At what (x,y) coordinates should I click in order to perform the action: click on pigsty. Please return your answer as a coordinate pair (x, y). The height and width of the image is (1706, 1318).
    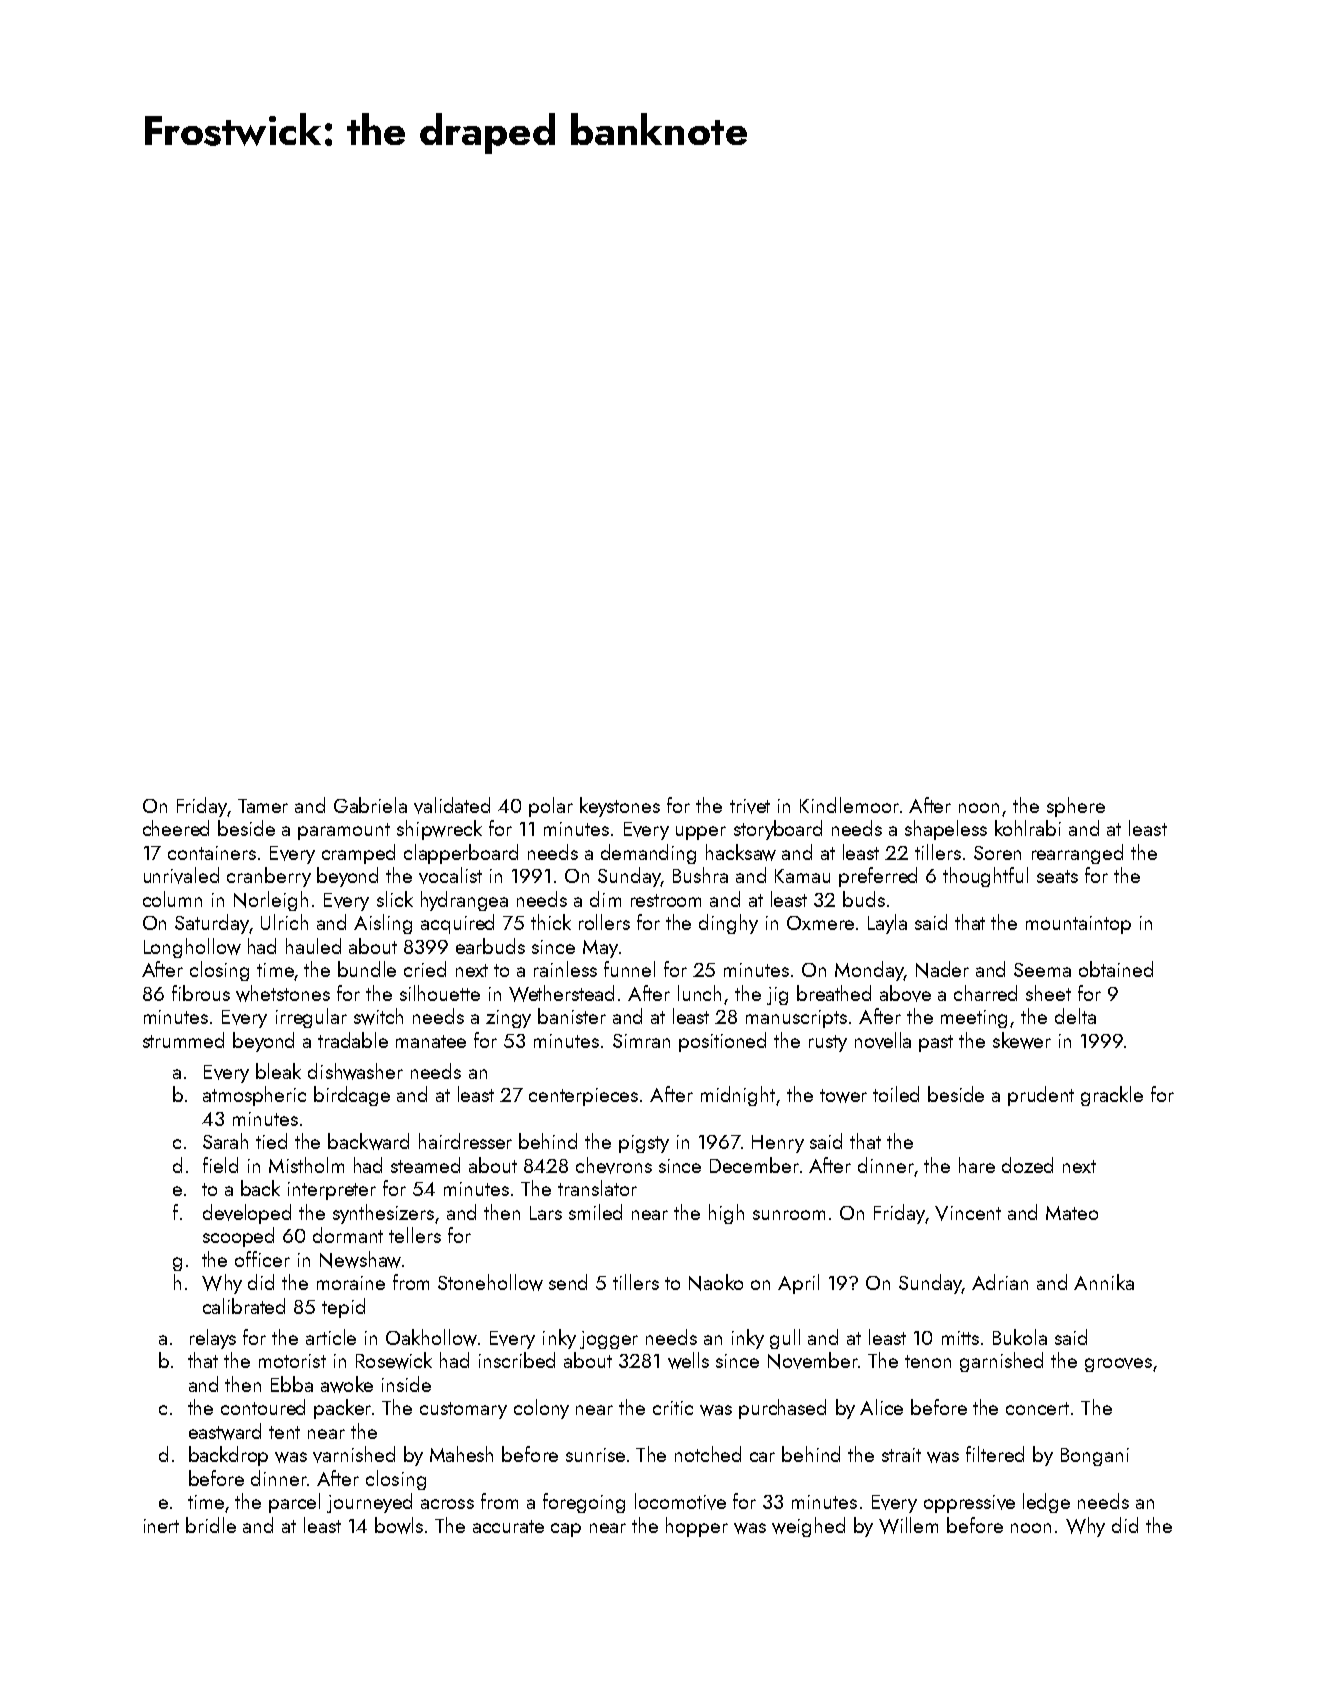
    Looking at the image, I should click on (644, 1144).
